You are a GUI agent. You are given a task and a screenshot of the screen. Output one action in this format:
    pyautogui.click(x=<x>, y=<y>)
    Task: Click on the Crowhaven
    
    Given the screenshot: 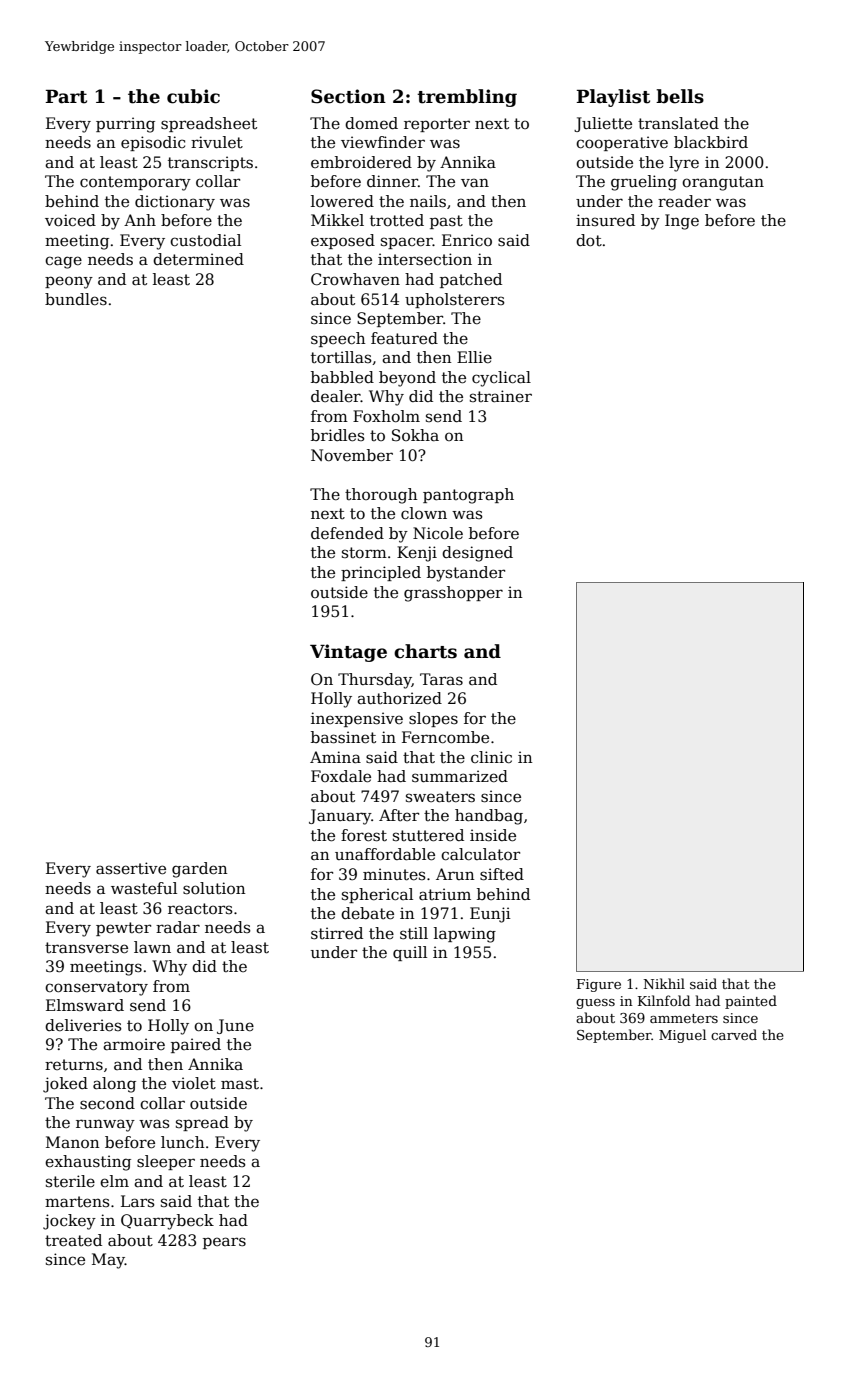 What is the action you would take?
    pyautogui.click(x=355, y=279)
